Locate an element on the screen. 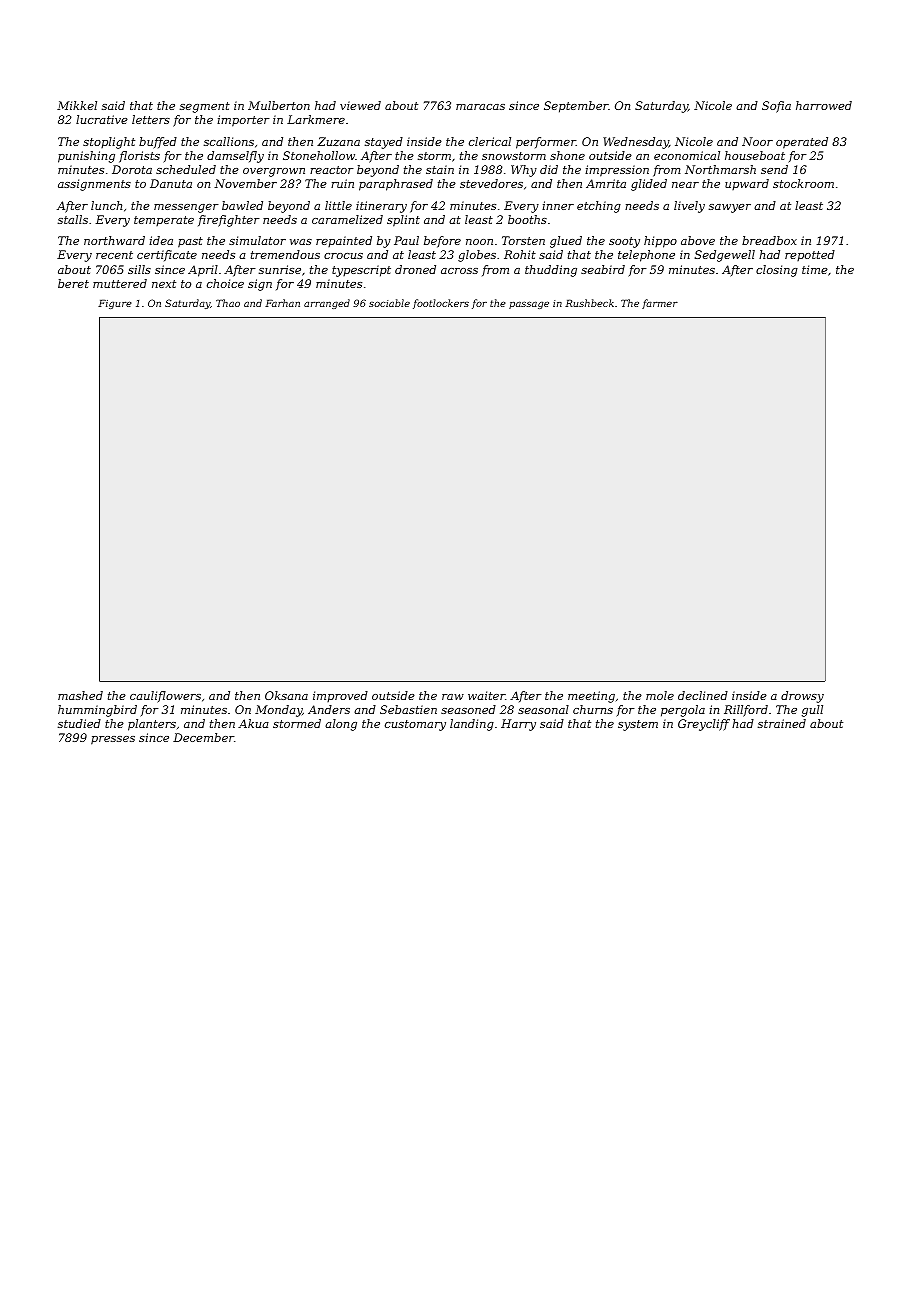  mashed is located at coordinates (80, 695).
